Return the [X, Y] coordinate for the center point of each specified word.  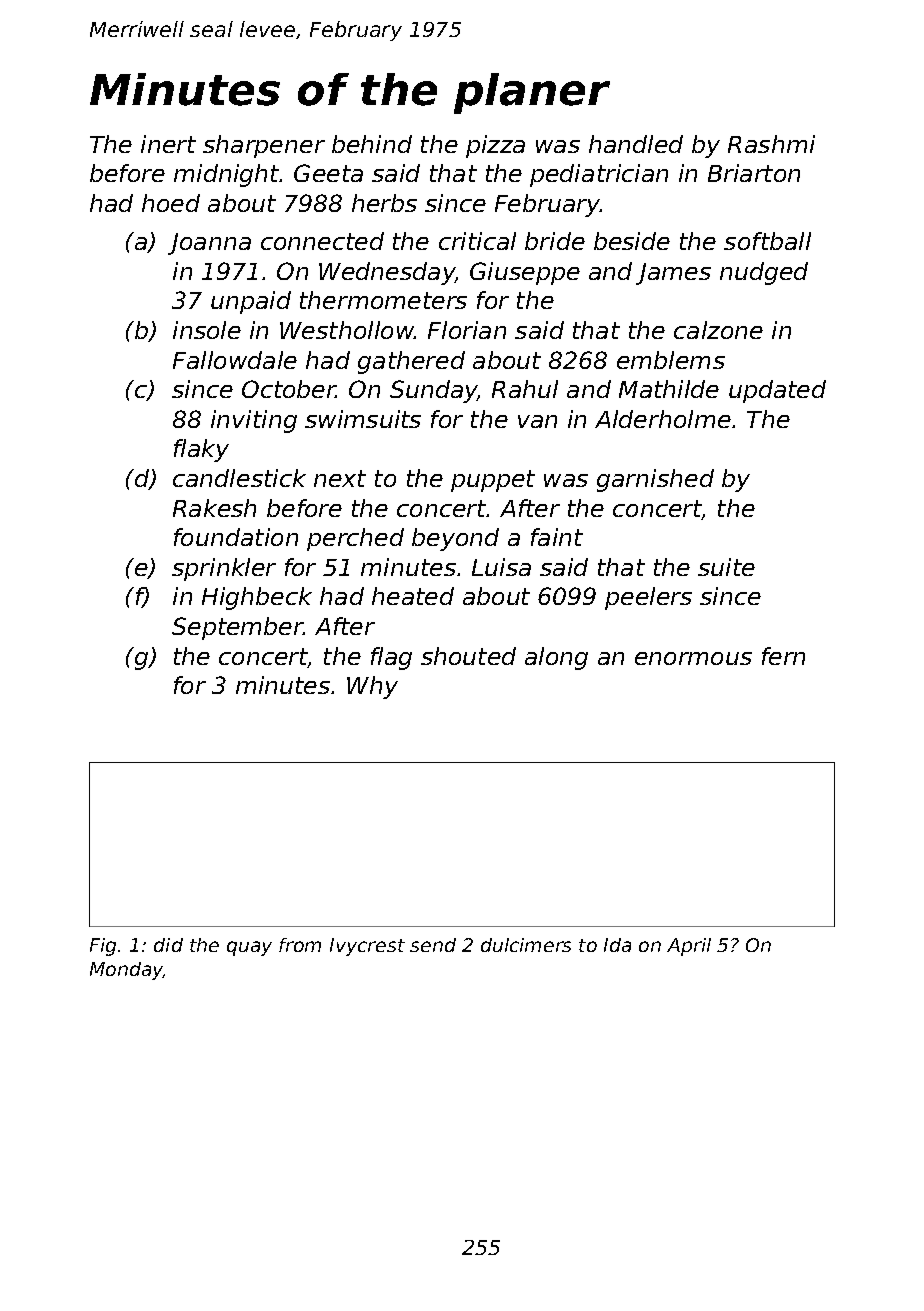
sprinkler [224, 569]
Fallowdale [235, 360]
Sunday [434, 391]
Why [372, 687]
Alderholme [663, 419]
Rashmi [771, 144]
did [168, 945]
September [237, 628]
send [433, 945]
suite [726, 567]
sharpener [264, 146]
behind [372, 144]
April [689, 947]
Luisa [501, 567]
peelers [648, 598]
